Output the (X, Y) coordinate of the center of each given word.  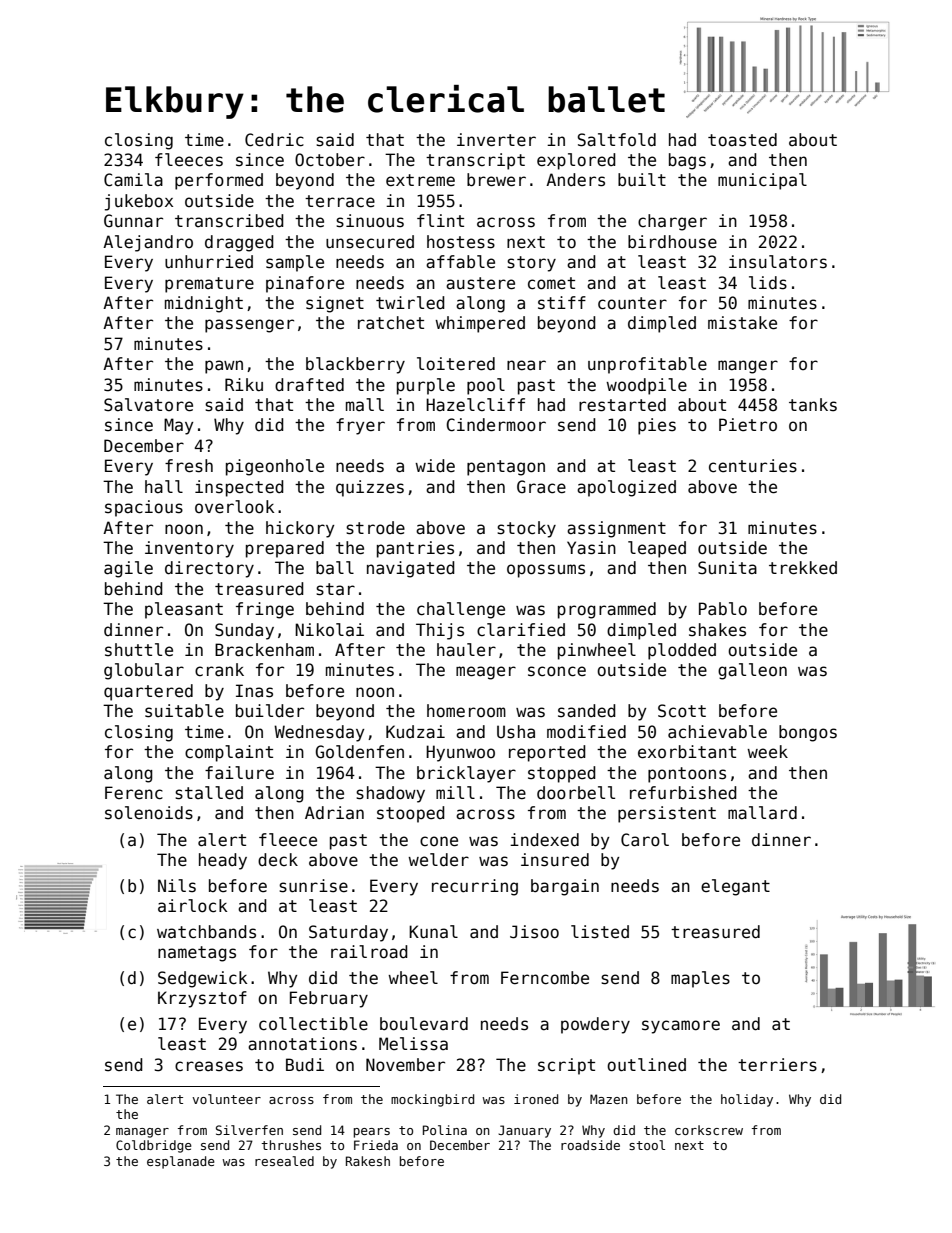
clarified (521, 630)
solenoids (149, 813)
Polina (445, 1130)
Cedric (274, 140)
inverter (496, 140)
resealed (284, 1161)
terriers (777, 1065)
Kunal (433, 932)
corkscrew (709, 1130)
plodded (682, 651)
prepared (285, 549)
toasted (742, 140)
